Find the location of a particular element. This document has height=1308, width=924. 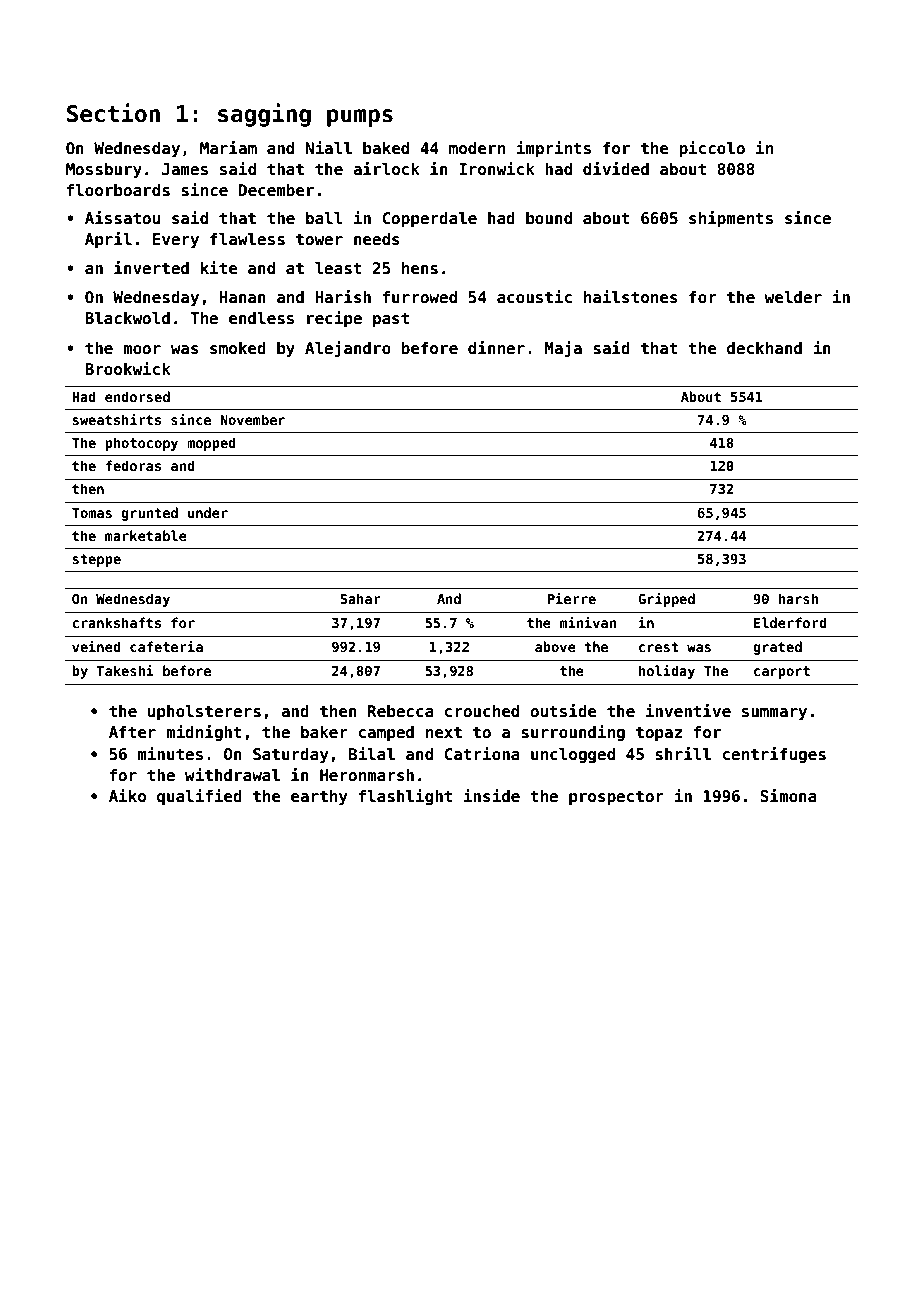

deckhand is located at coordinates (764, 348).
